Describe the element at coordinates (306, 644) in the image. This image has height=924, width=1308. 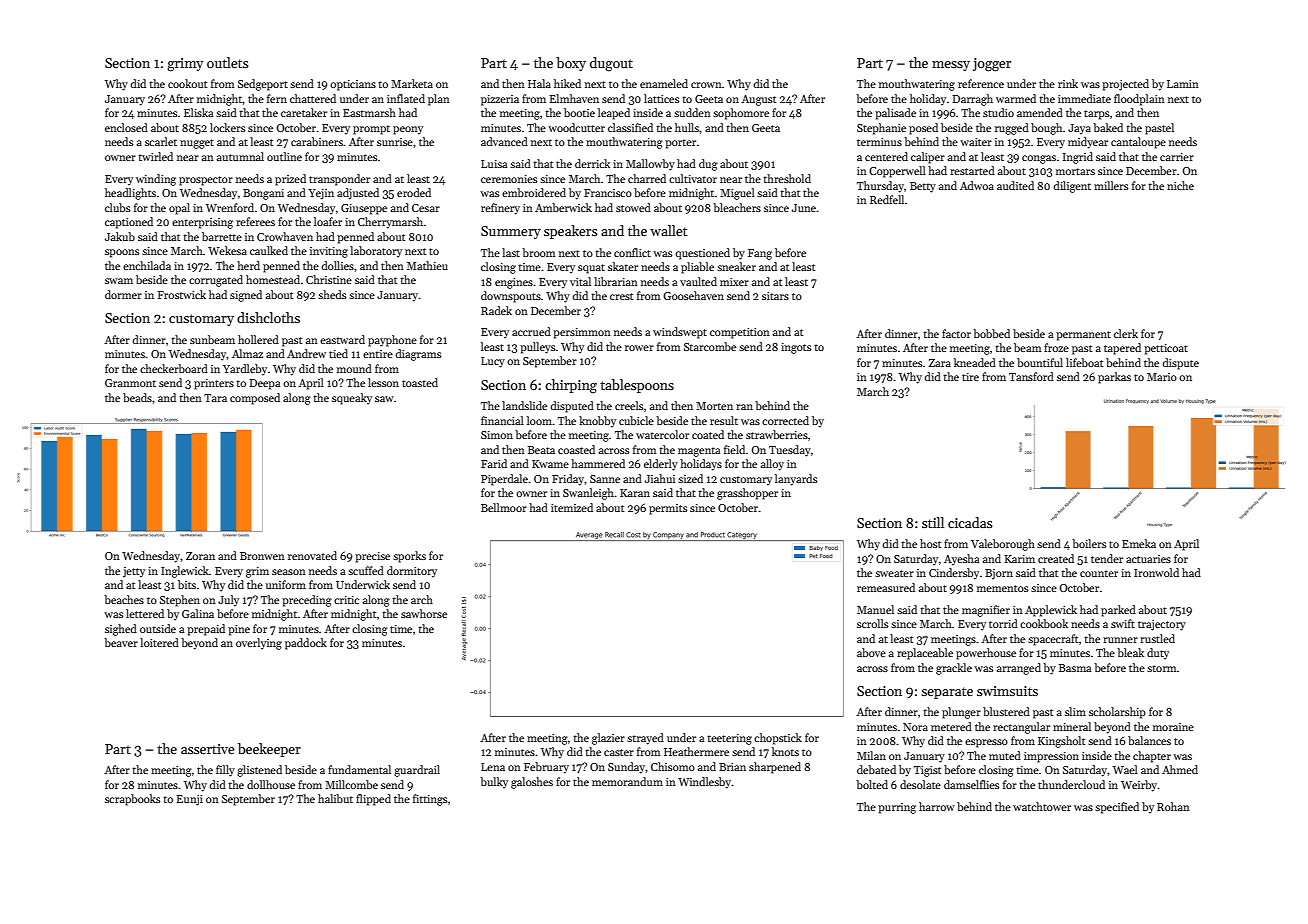
I see `paddock` at that location.
